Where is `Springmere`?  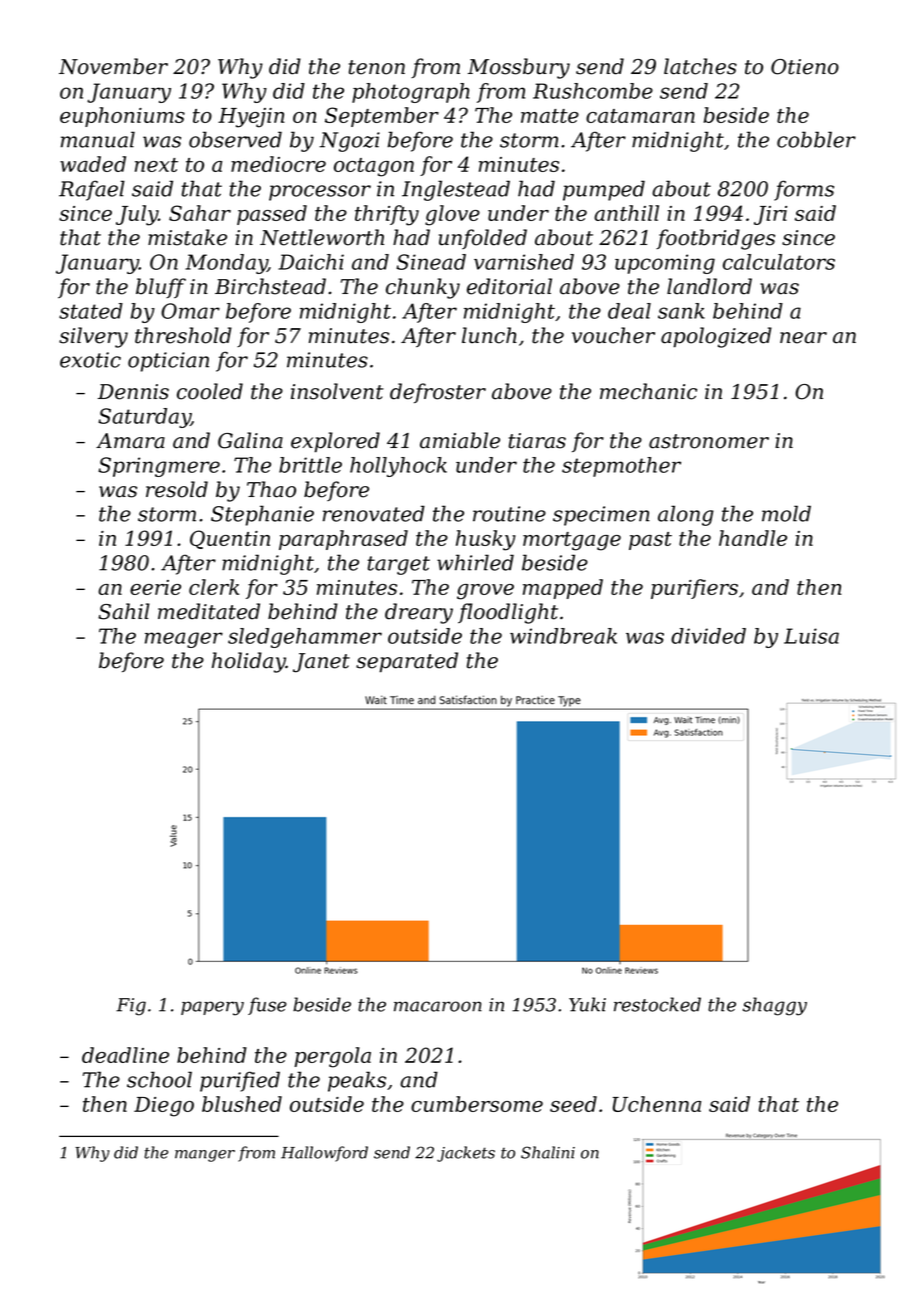
Springmere is located at coordinates (159, 467).
